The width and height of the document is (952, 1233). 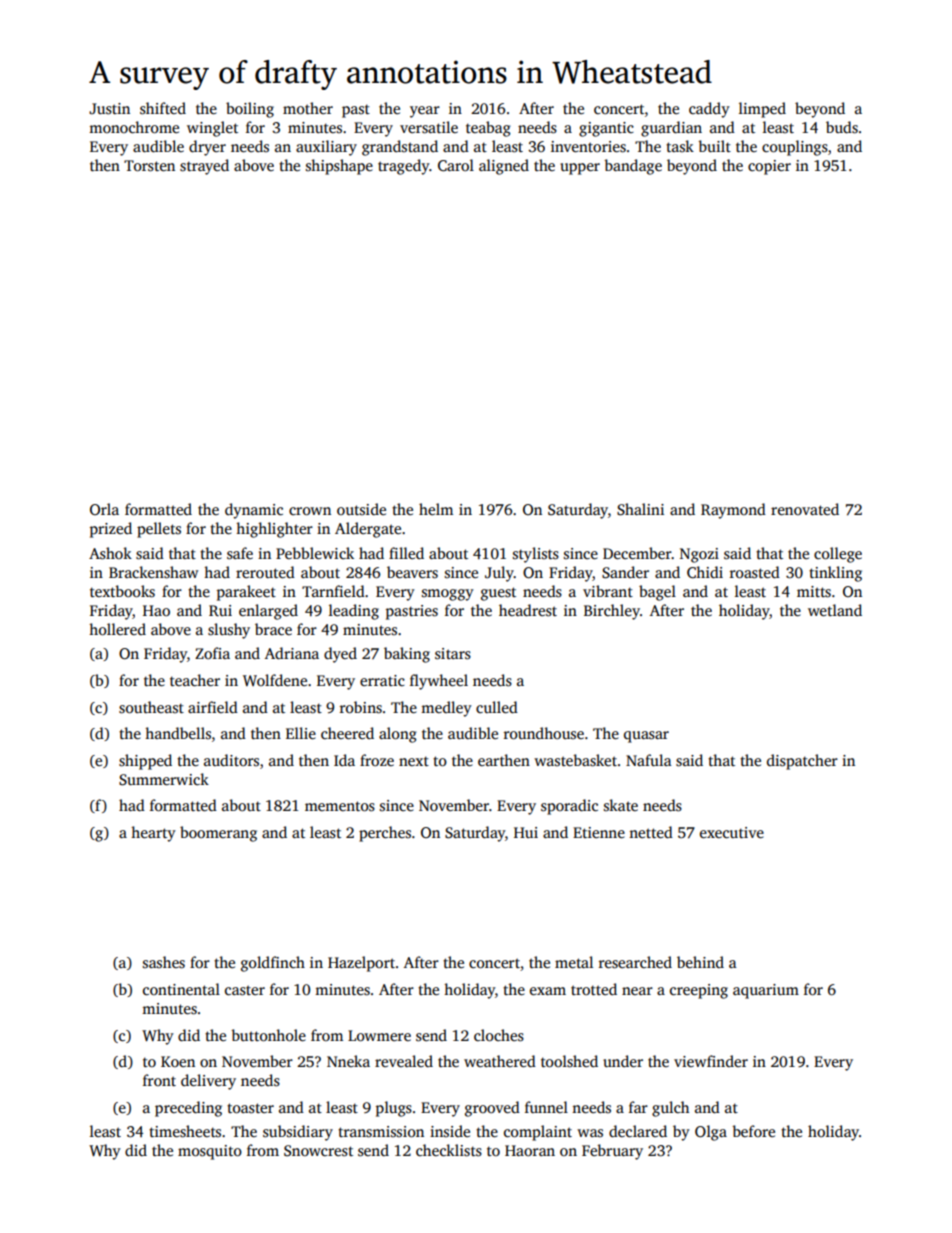 I want to click on dynamic, so click(x=254, y=511).
